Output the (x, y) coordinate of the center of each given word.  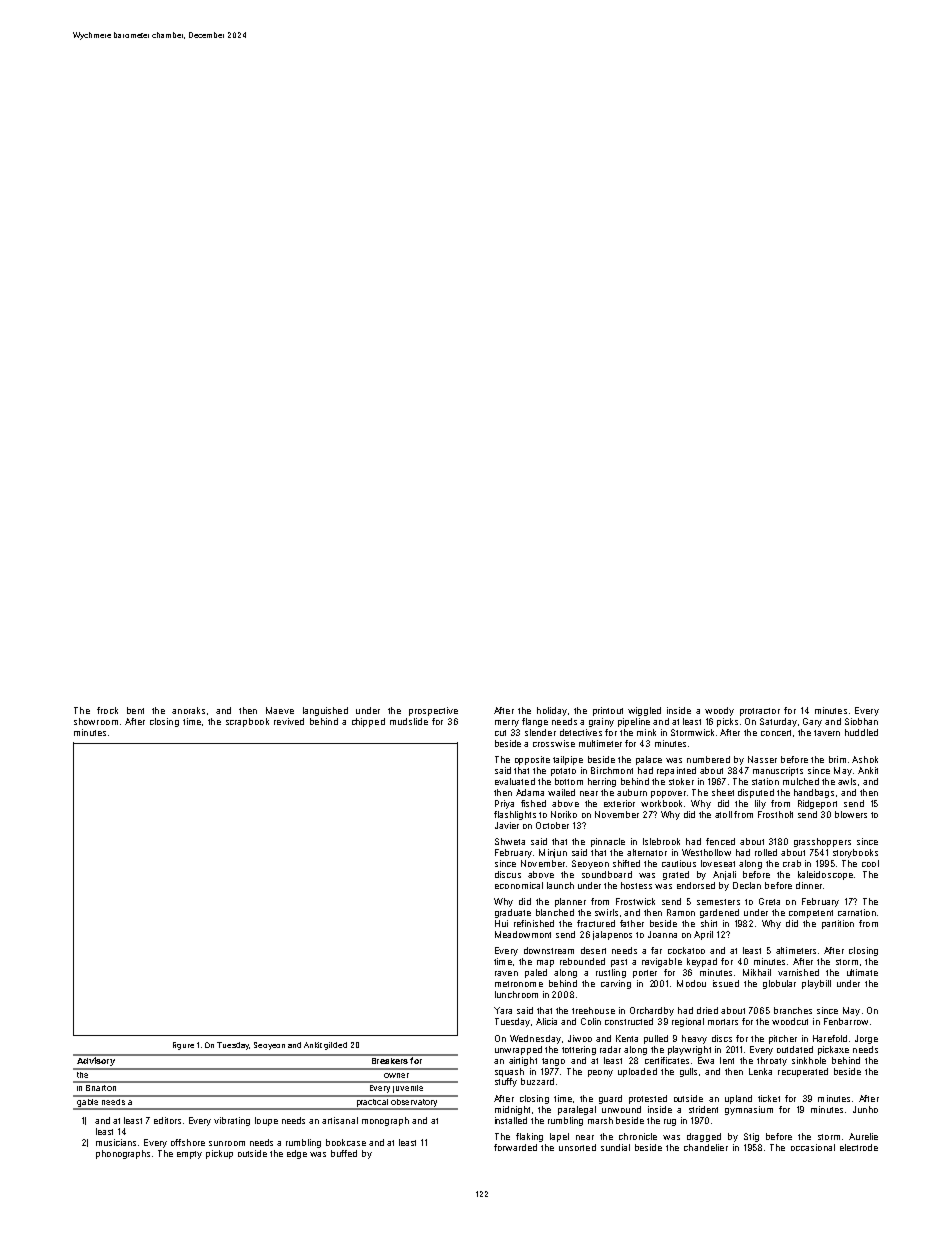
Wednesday (535, 1039)
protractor (760, 712)
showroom (96, 721)
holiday (552, 711)
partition (838, 924)
